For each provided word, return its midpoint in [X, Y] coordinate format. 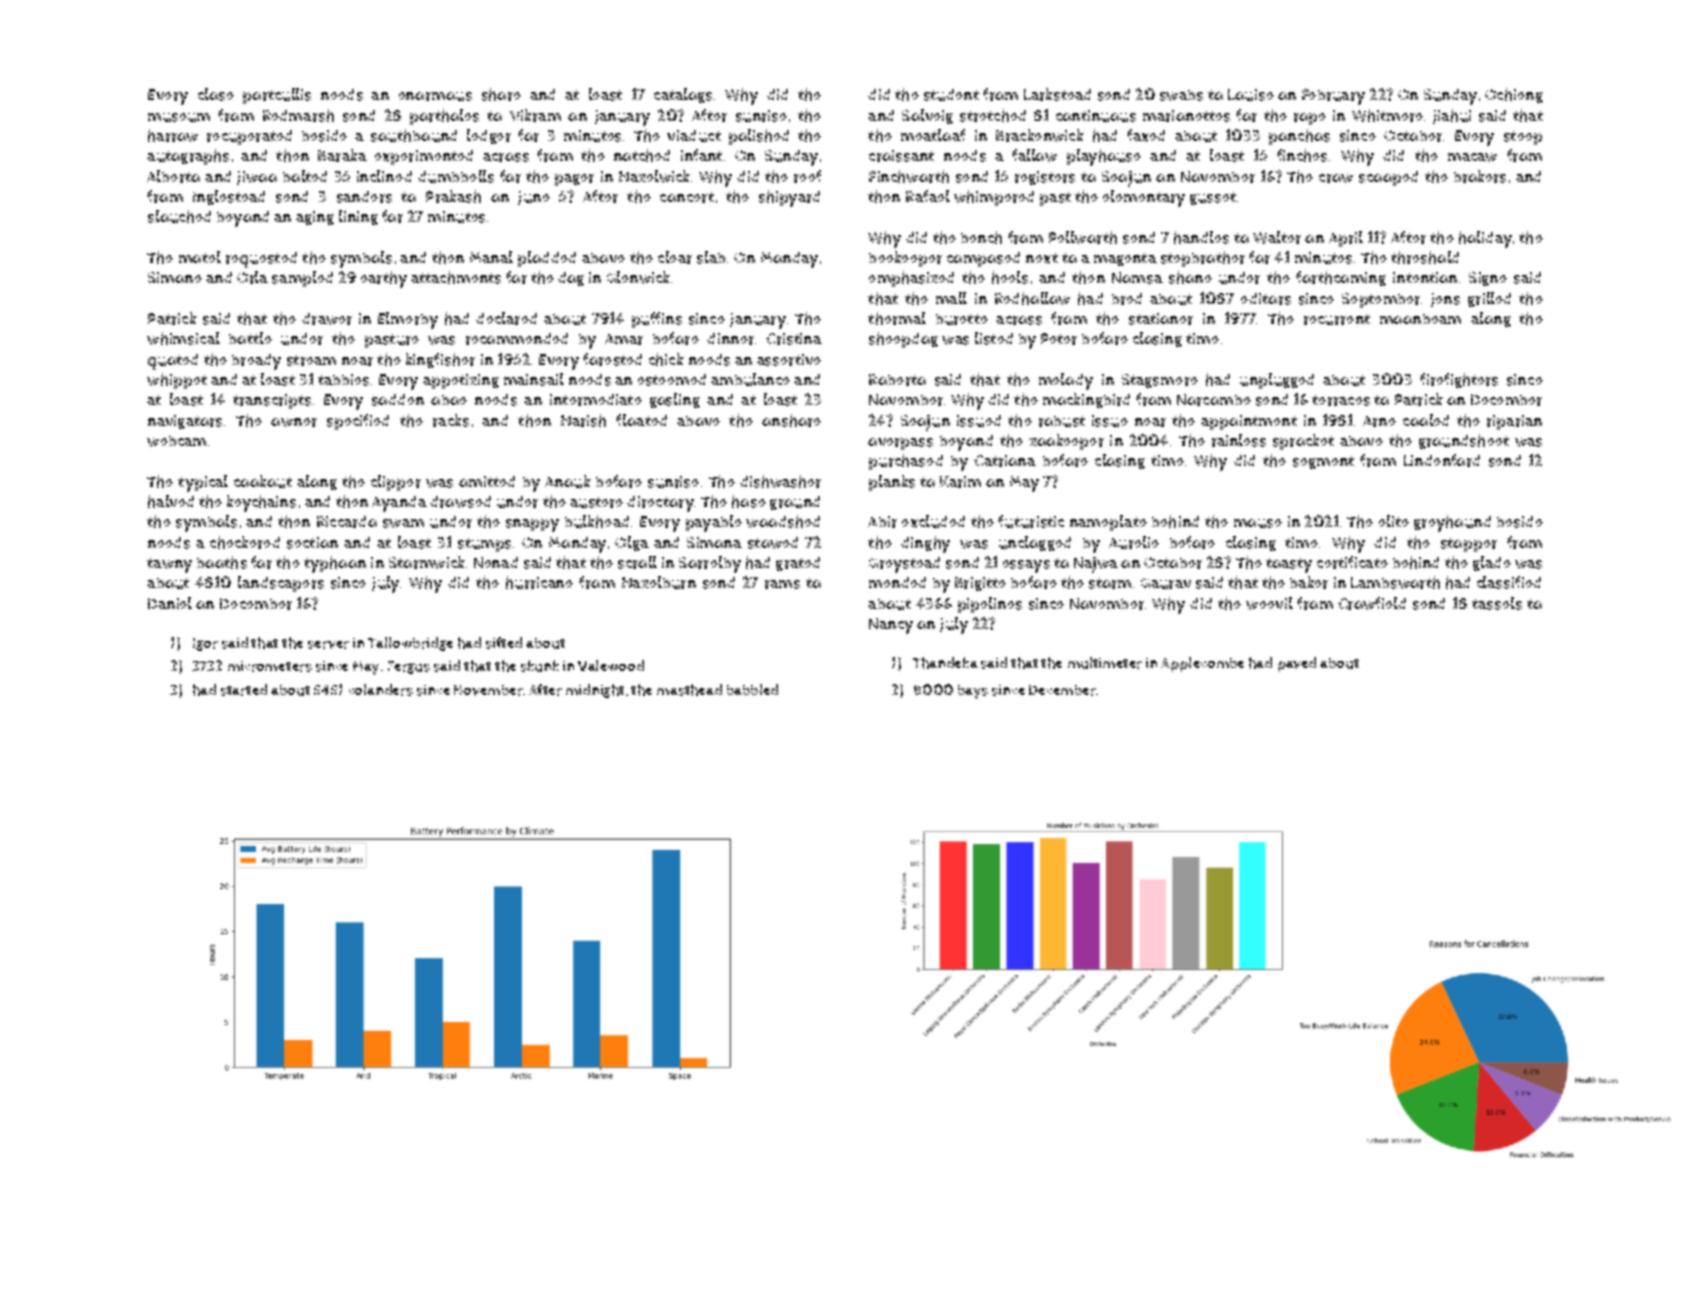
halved [171, 501]
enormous [435, 96]
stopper [1469, 545]
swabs [1181, 95]
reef [807, 176]
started [244, 690]
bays [973, 692]
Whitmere [1387, 115]
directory [660, 504]
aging [315, 218]
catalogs [683, 95]
